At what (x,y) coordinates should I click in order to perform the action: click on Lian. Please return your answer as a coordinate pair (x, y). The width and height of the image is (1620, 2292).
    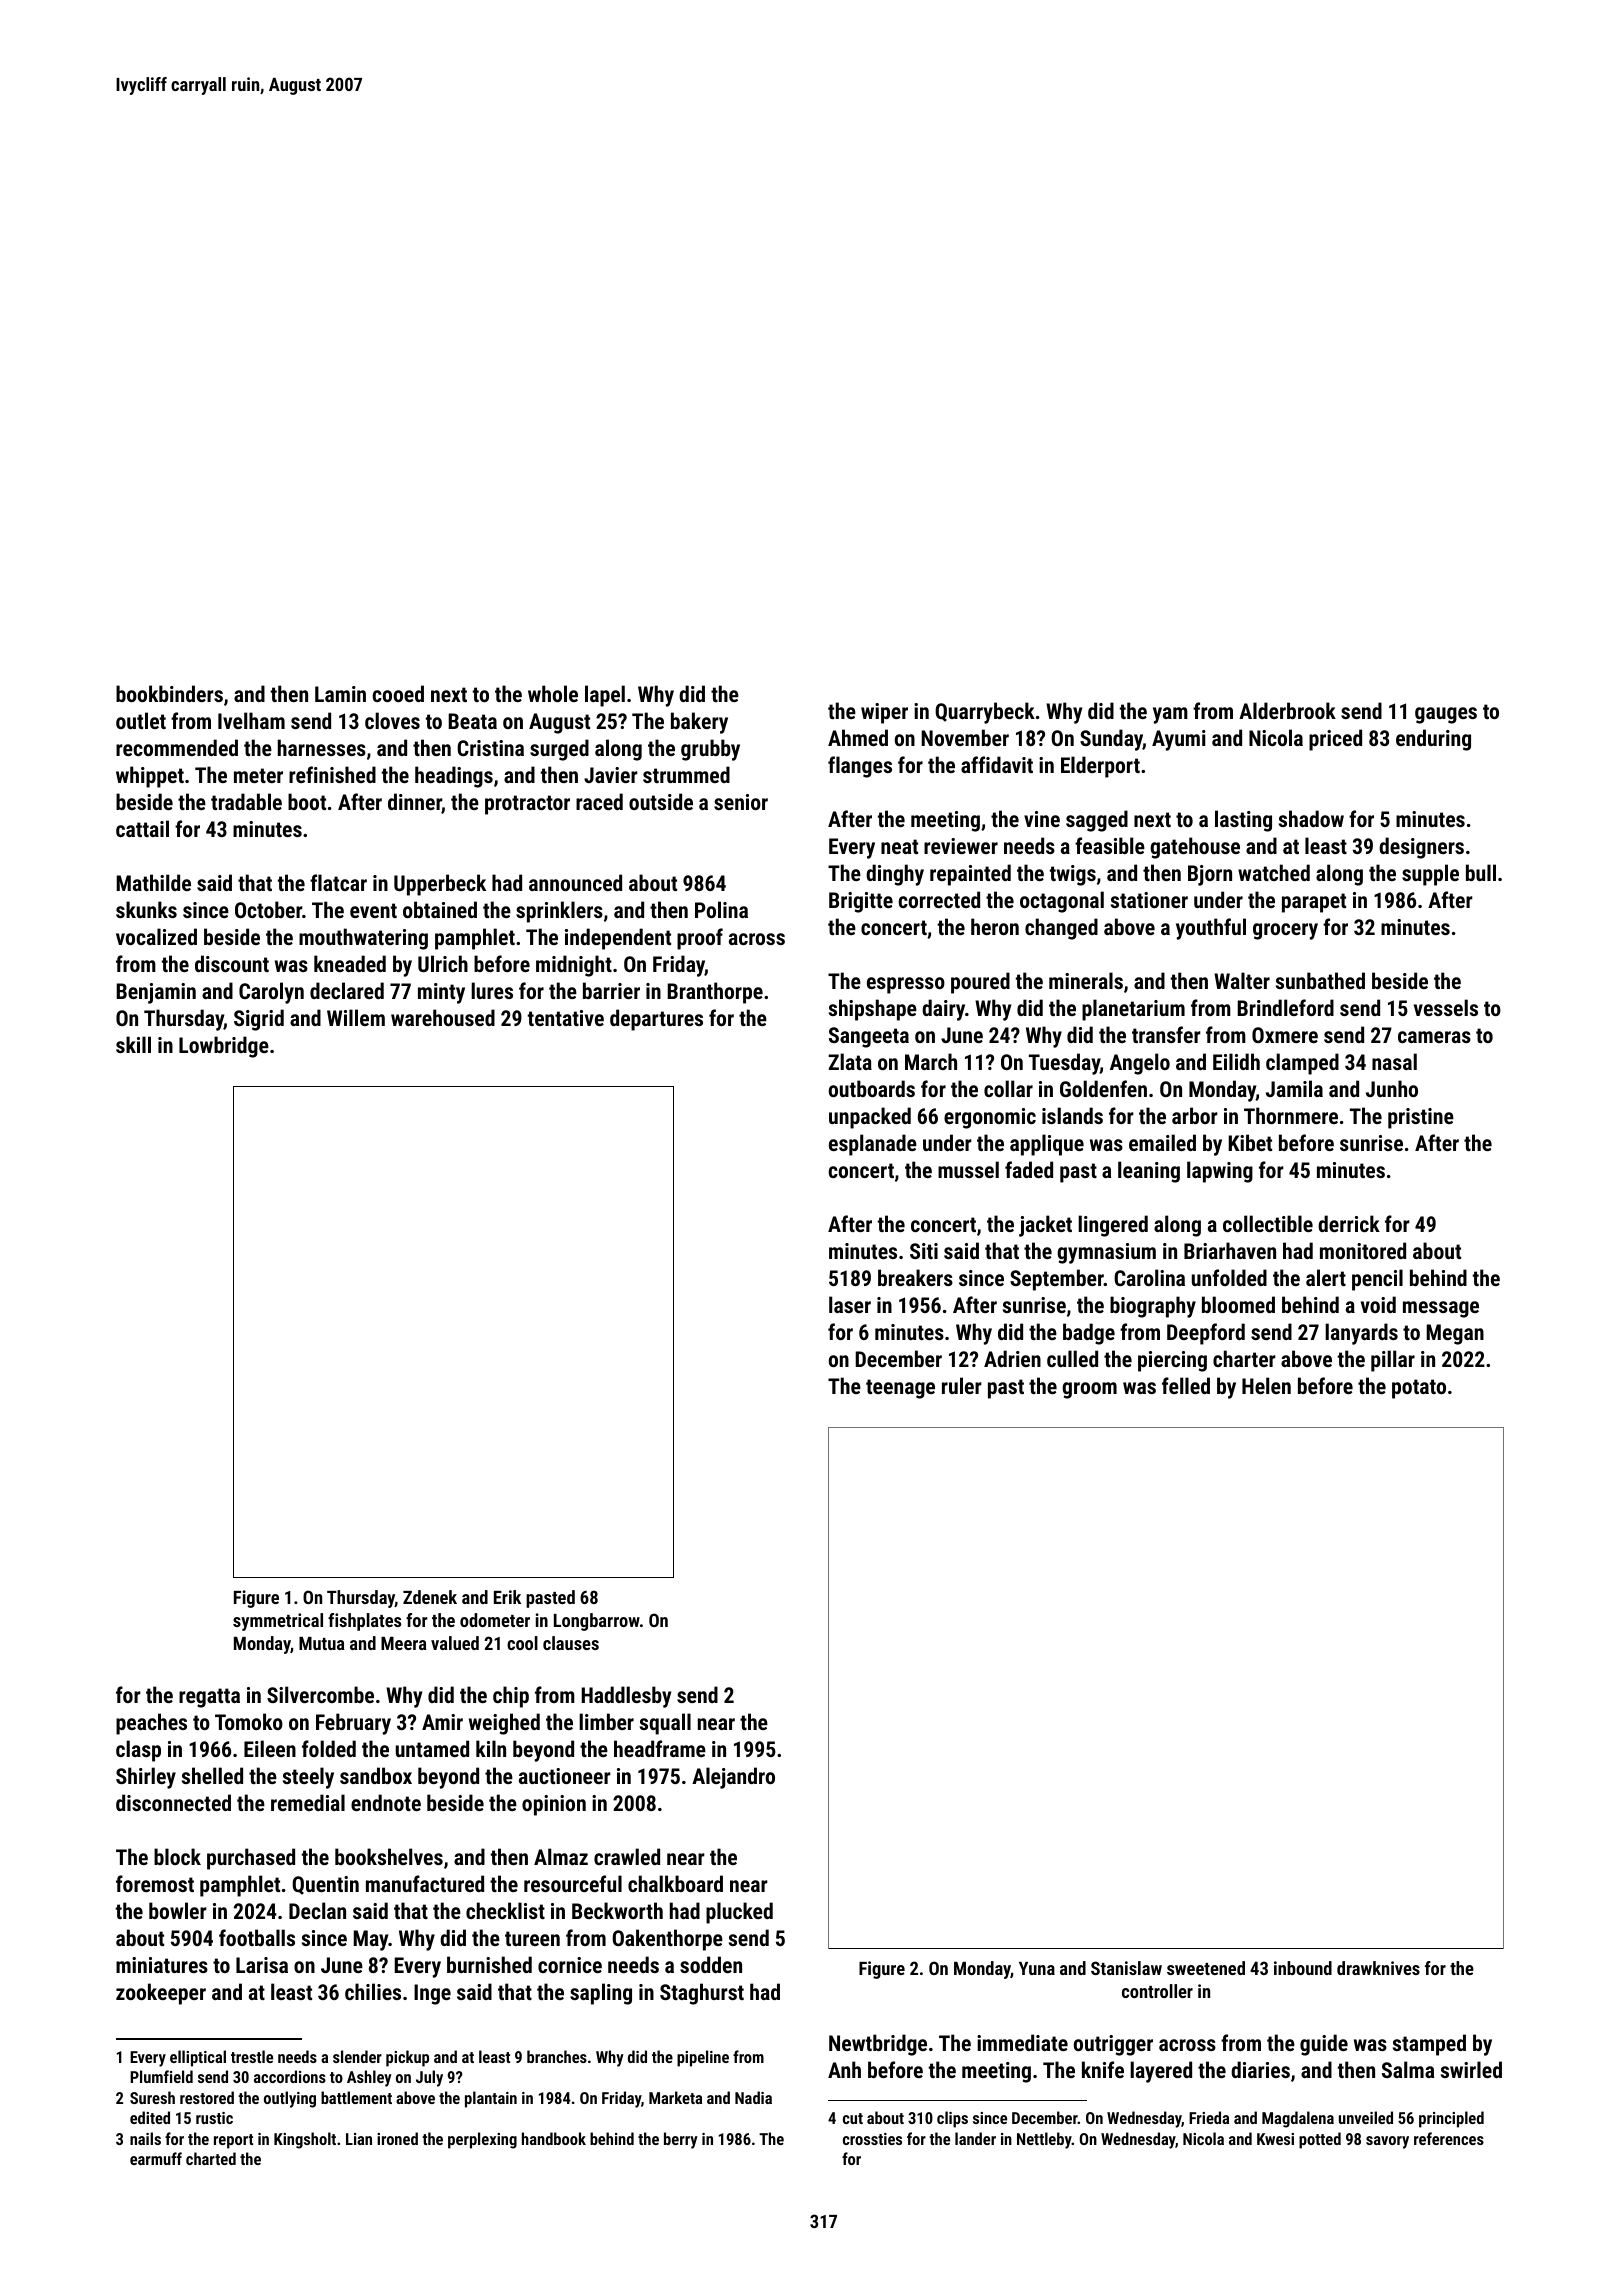
    Looking at the image, I should click on (359, 2139).
